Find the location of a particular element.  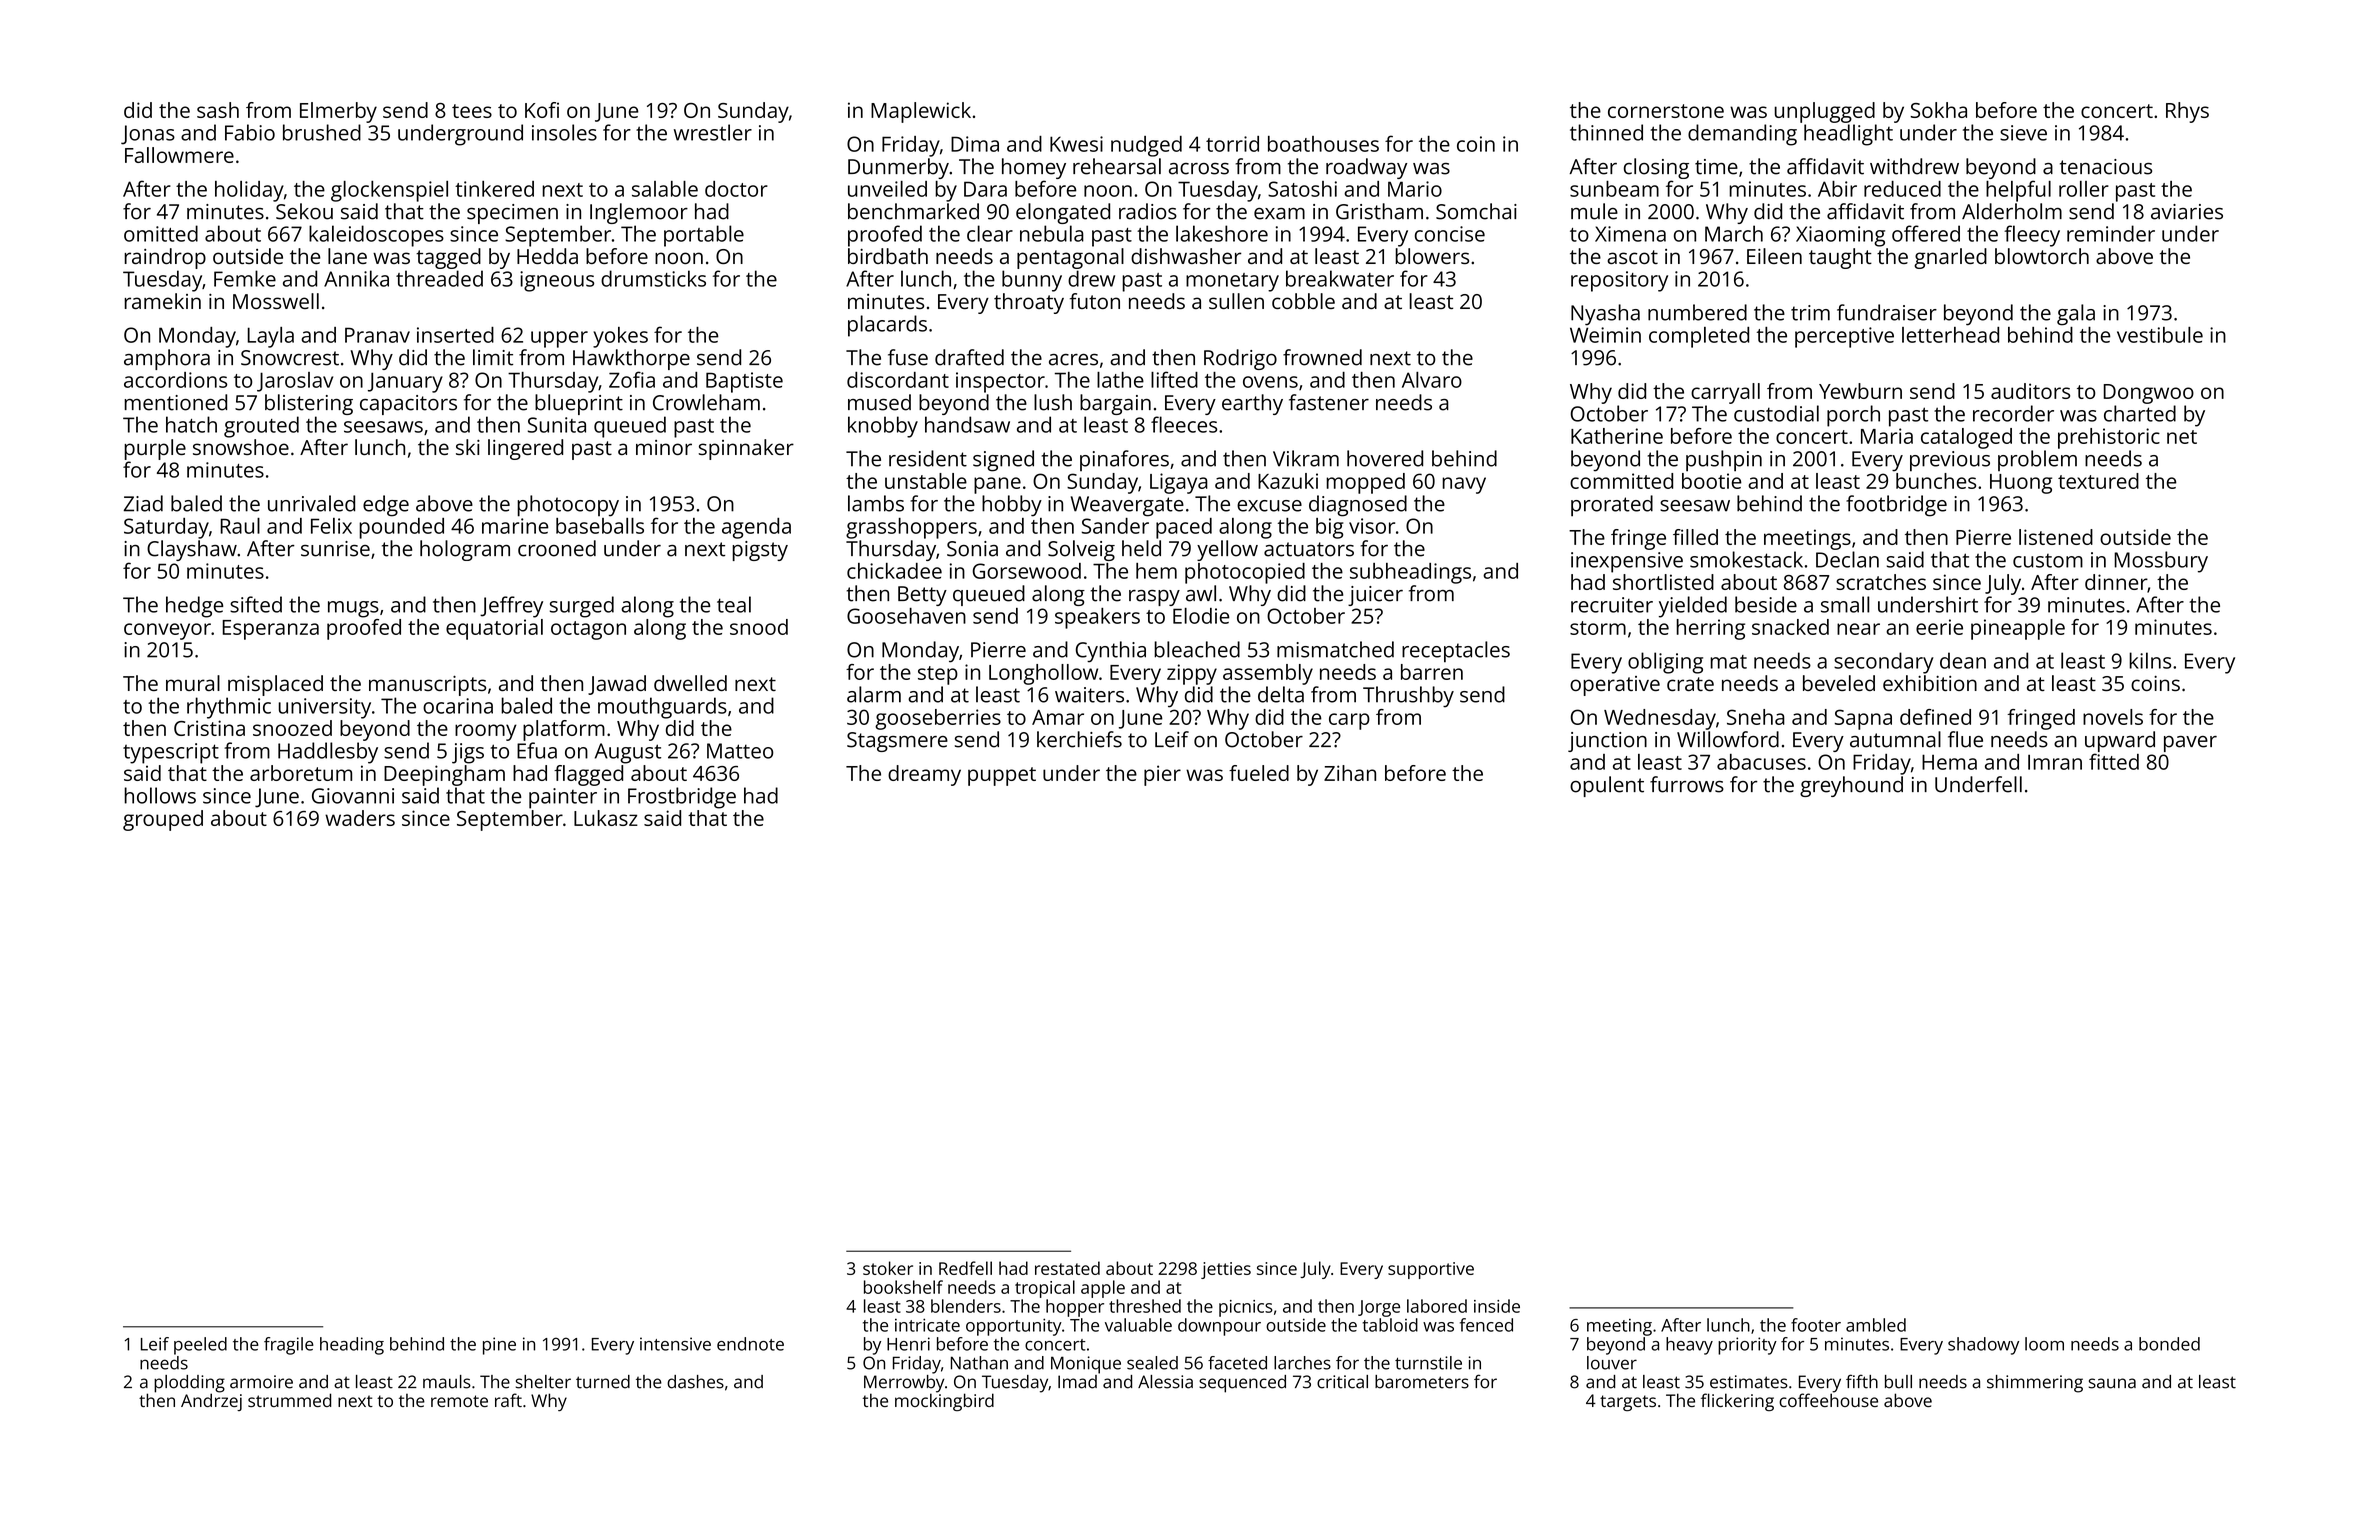

blueprint is located at coordinates (579, 404).
